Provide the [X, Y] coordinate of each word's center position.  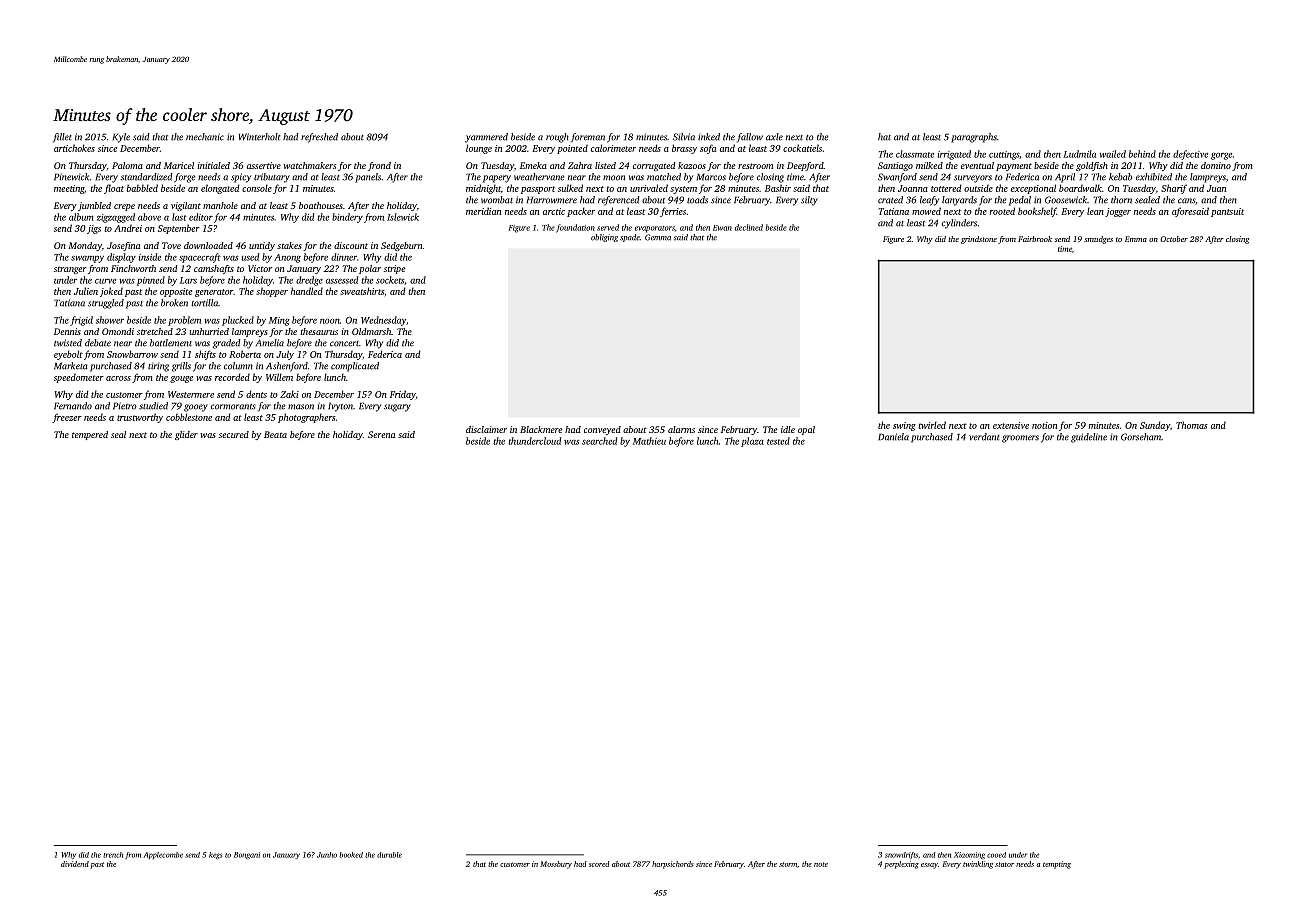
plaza [752, 442]
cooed [996, 855]
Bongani [247, 855]
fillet [62, 138]
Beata [275, 434]
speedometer [79, 378]
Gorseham [1141, 437]
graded [227, 344]
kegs [215, 856]
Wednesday [383, 321]
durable [389, 855]
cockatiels [802, 148]
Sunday [1155, 426]
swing [904, 426]
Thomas [1191, 425]
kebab [1120, 177]
